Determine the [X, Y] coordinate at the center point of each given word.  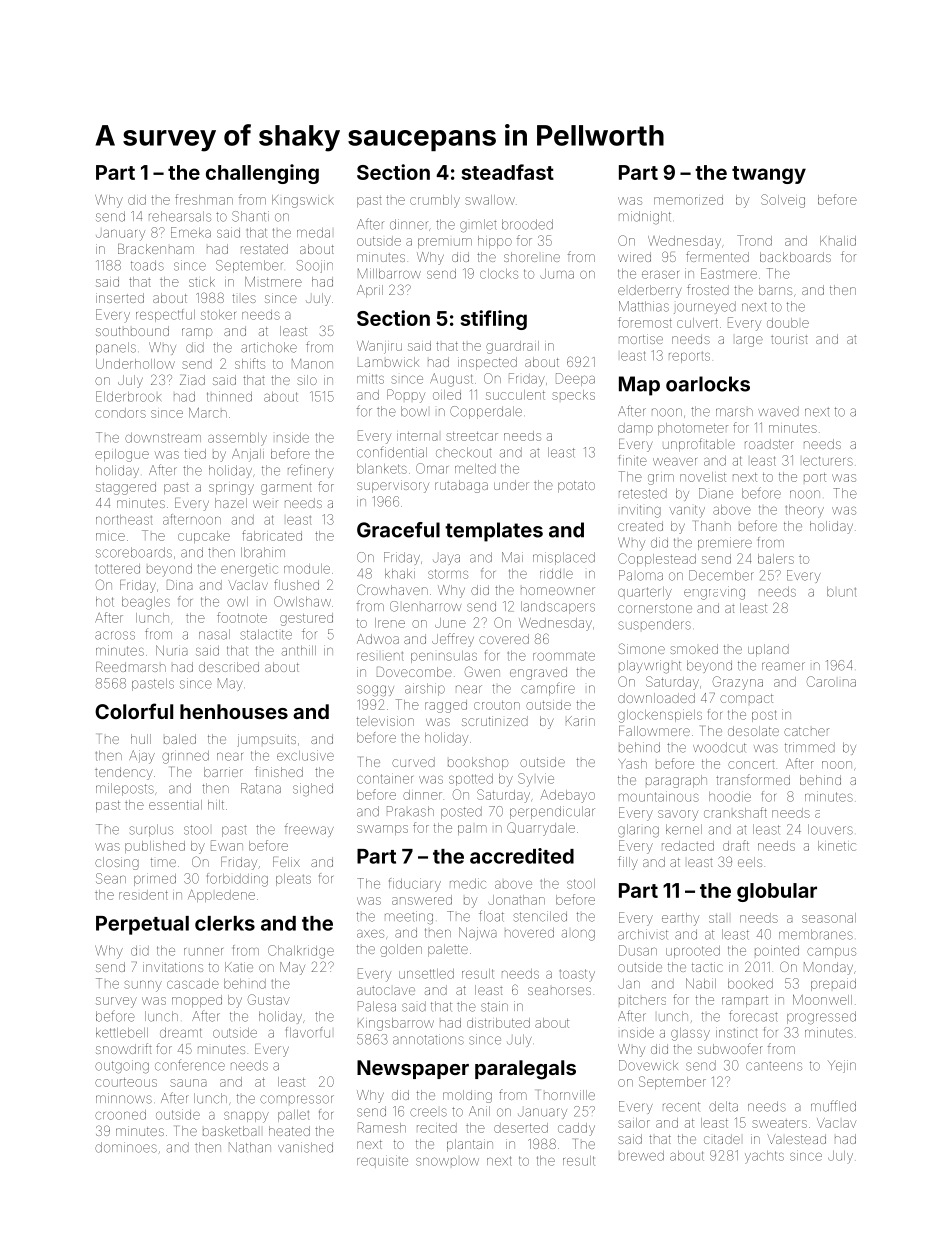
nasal [214, 634]
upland [768, 650]
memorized [688, 200]
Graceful [398, 530]
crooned [120, 1115]
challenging [262, 174]
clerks [225, 923]
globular [777, 892]
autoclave [386, 990]
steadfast [508, 172]
